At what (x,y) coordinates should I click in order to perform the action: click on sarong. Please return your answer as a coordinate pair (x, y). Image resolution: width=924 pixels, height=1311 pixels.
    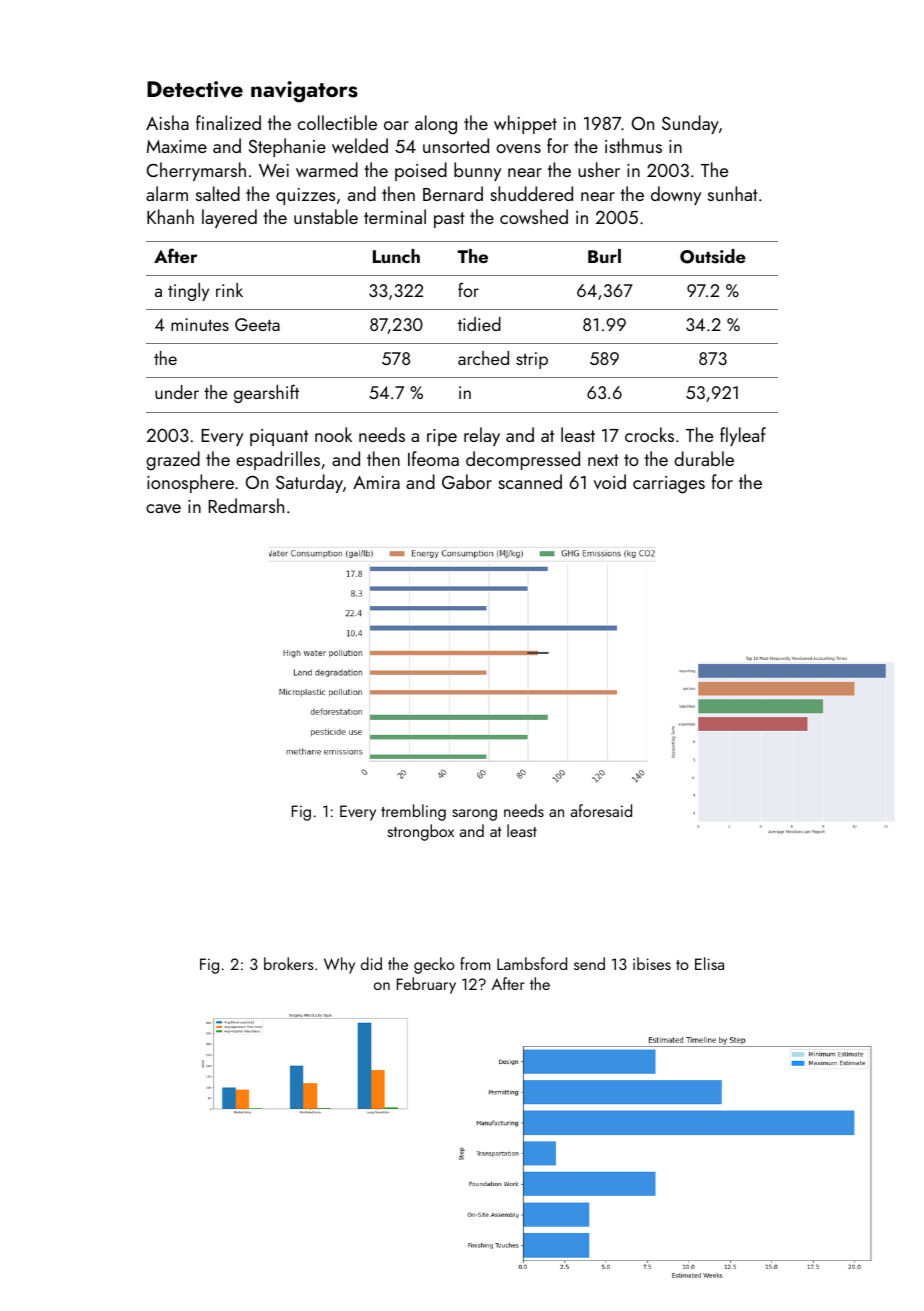
    Looking at the image, I should click on (474, 815).
